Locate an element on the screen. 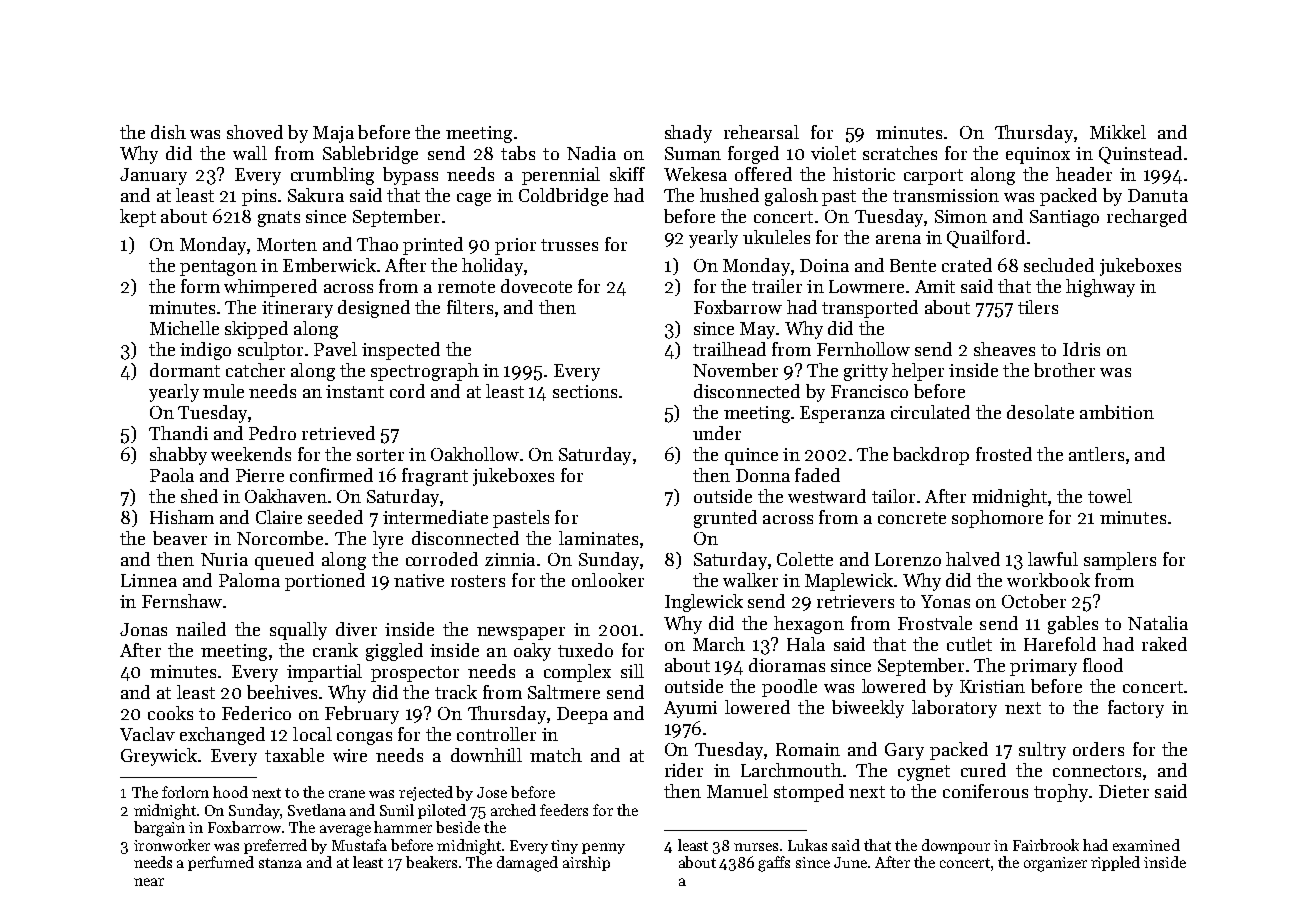 Image resolution: width=1308 pixels, height=924 pixels. rider is located at coordinates (684, 770).
